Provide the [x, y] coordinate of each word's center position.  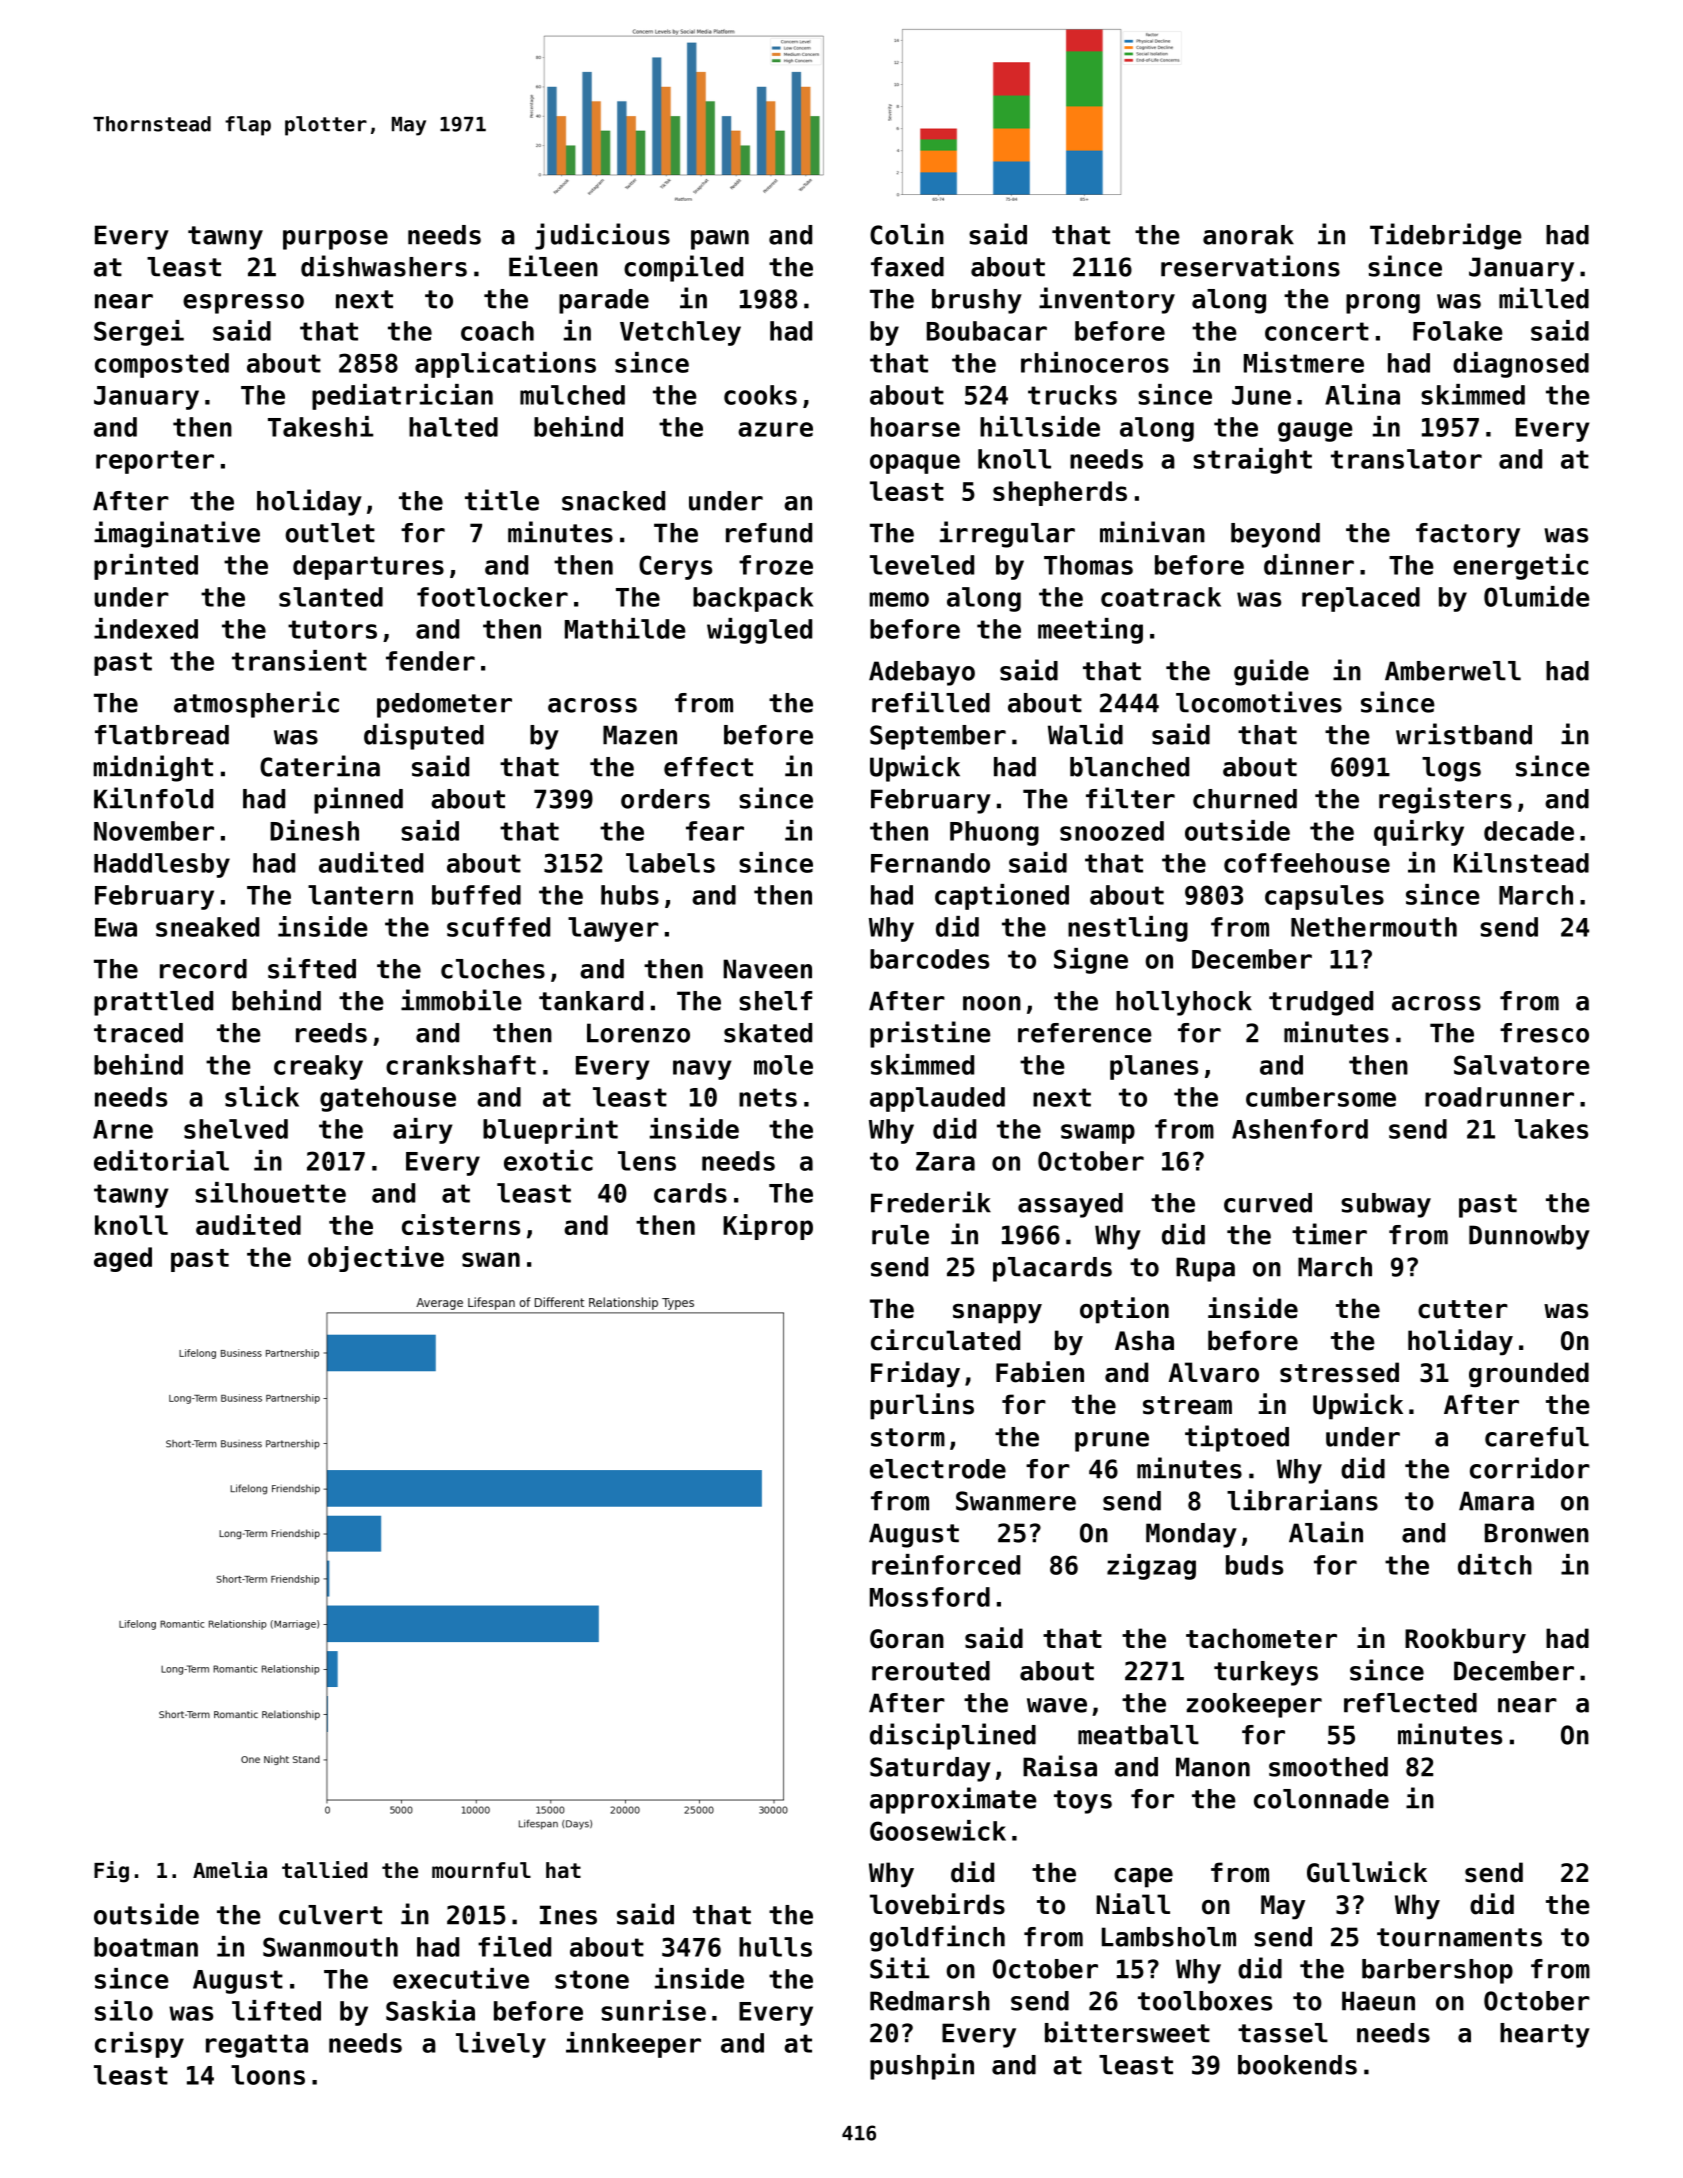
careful [1537, 1437]
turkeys [1266, 1673]
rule [900, 1235]
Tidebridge [1446, 236]
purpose [335, 240]
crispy [139, 2045]
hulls [775, 1947]
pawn [720, 240]
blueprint [550, 1131]
